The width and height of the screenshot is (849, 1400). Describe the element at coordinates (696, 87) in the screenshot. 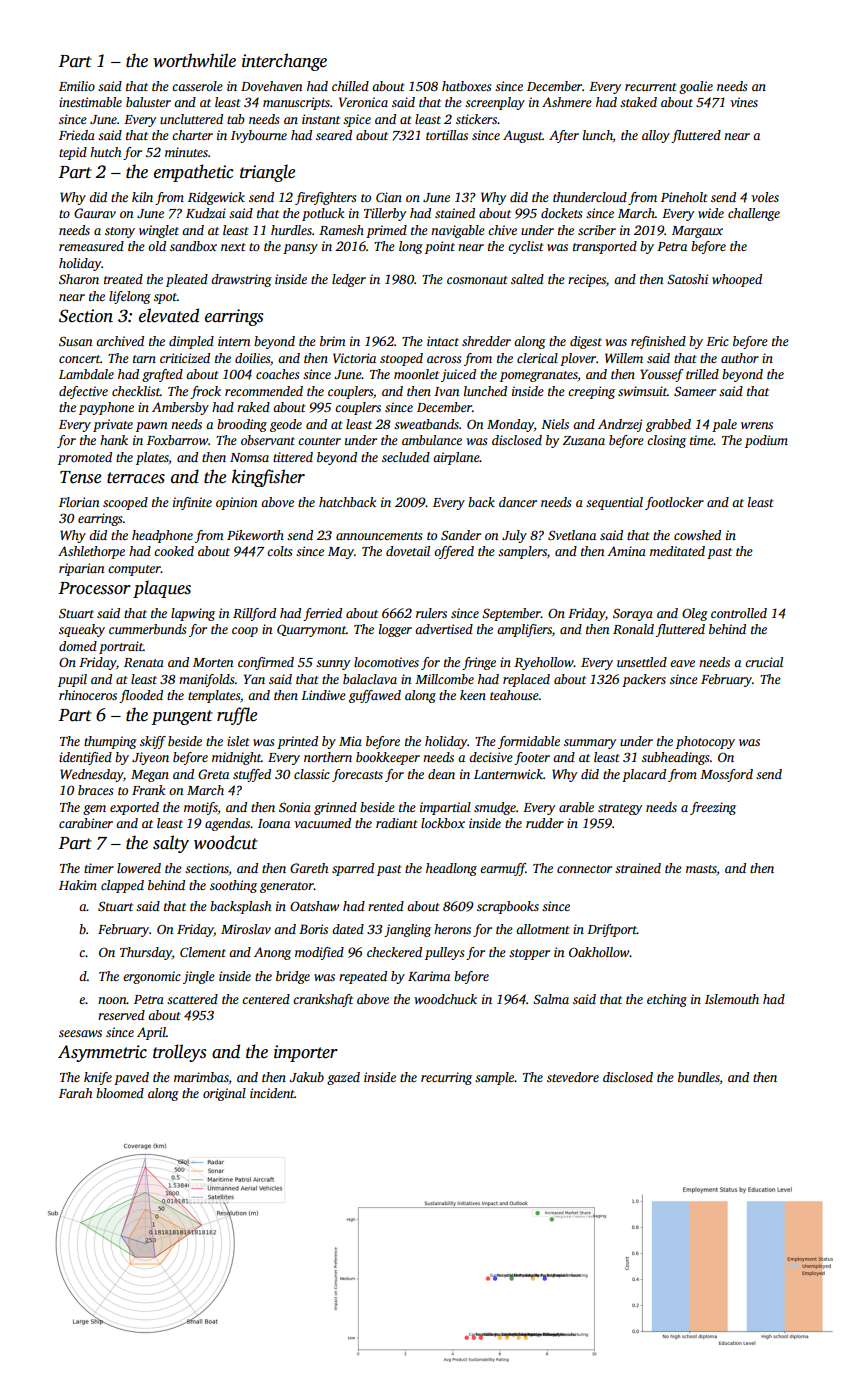

I see `goalie` at that location.
